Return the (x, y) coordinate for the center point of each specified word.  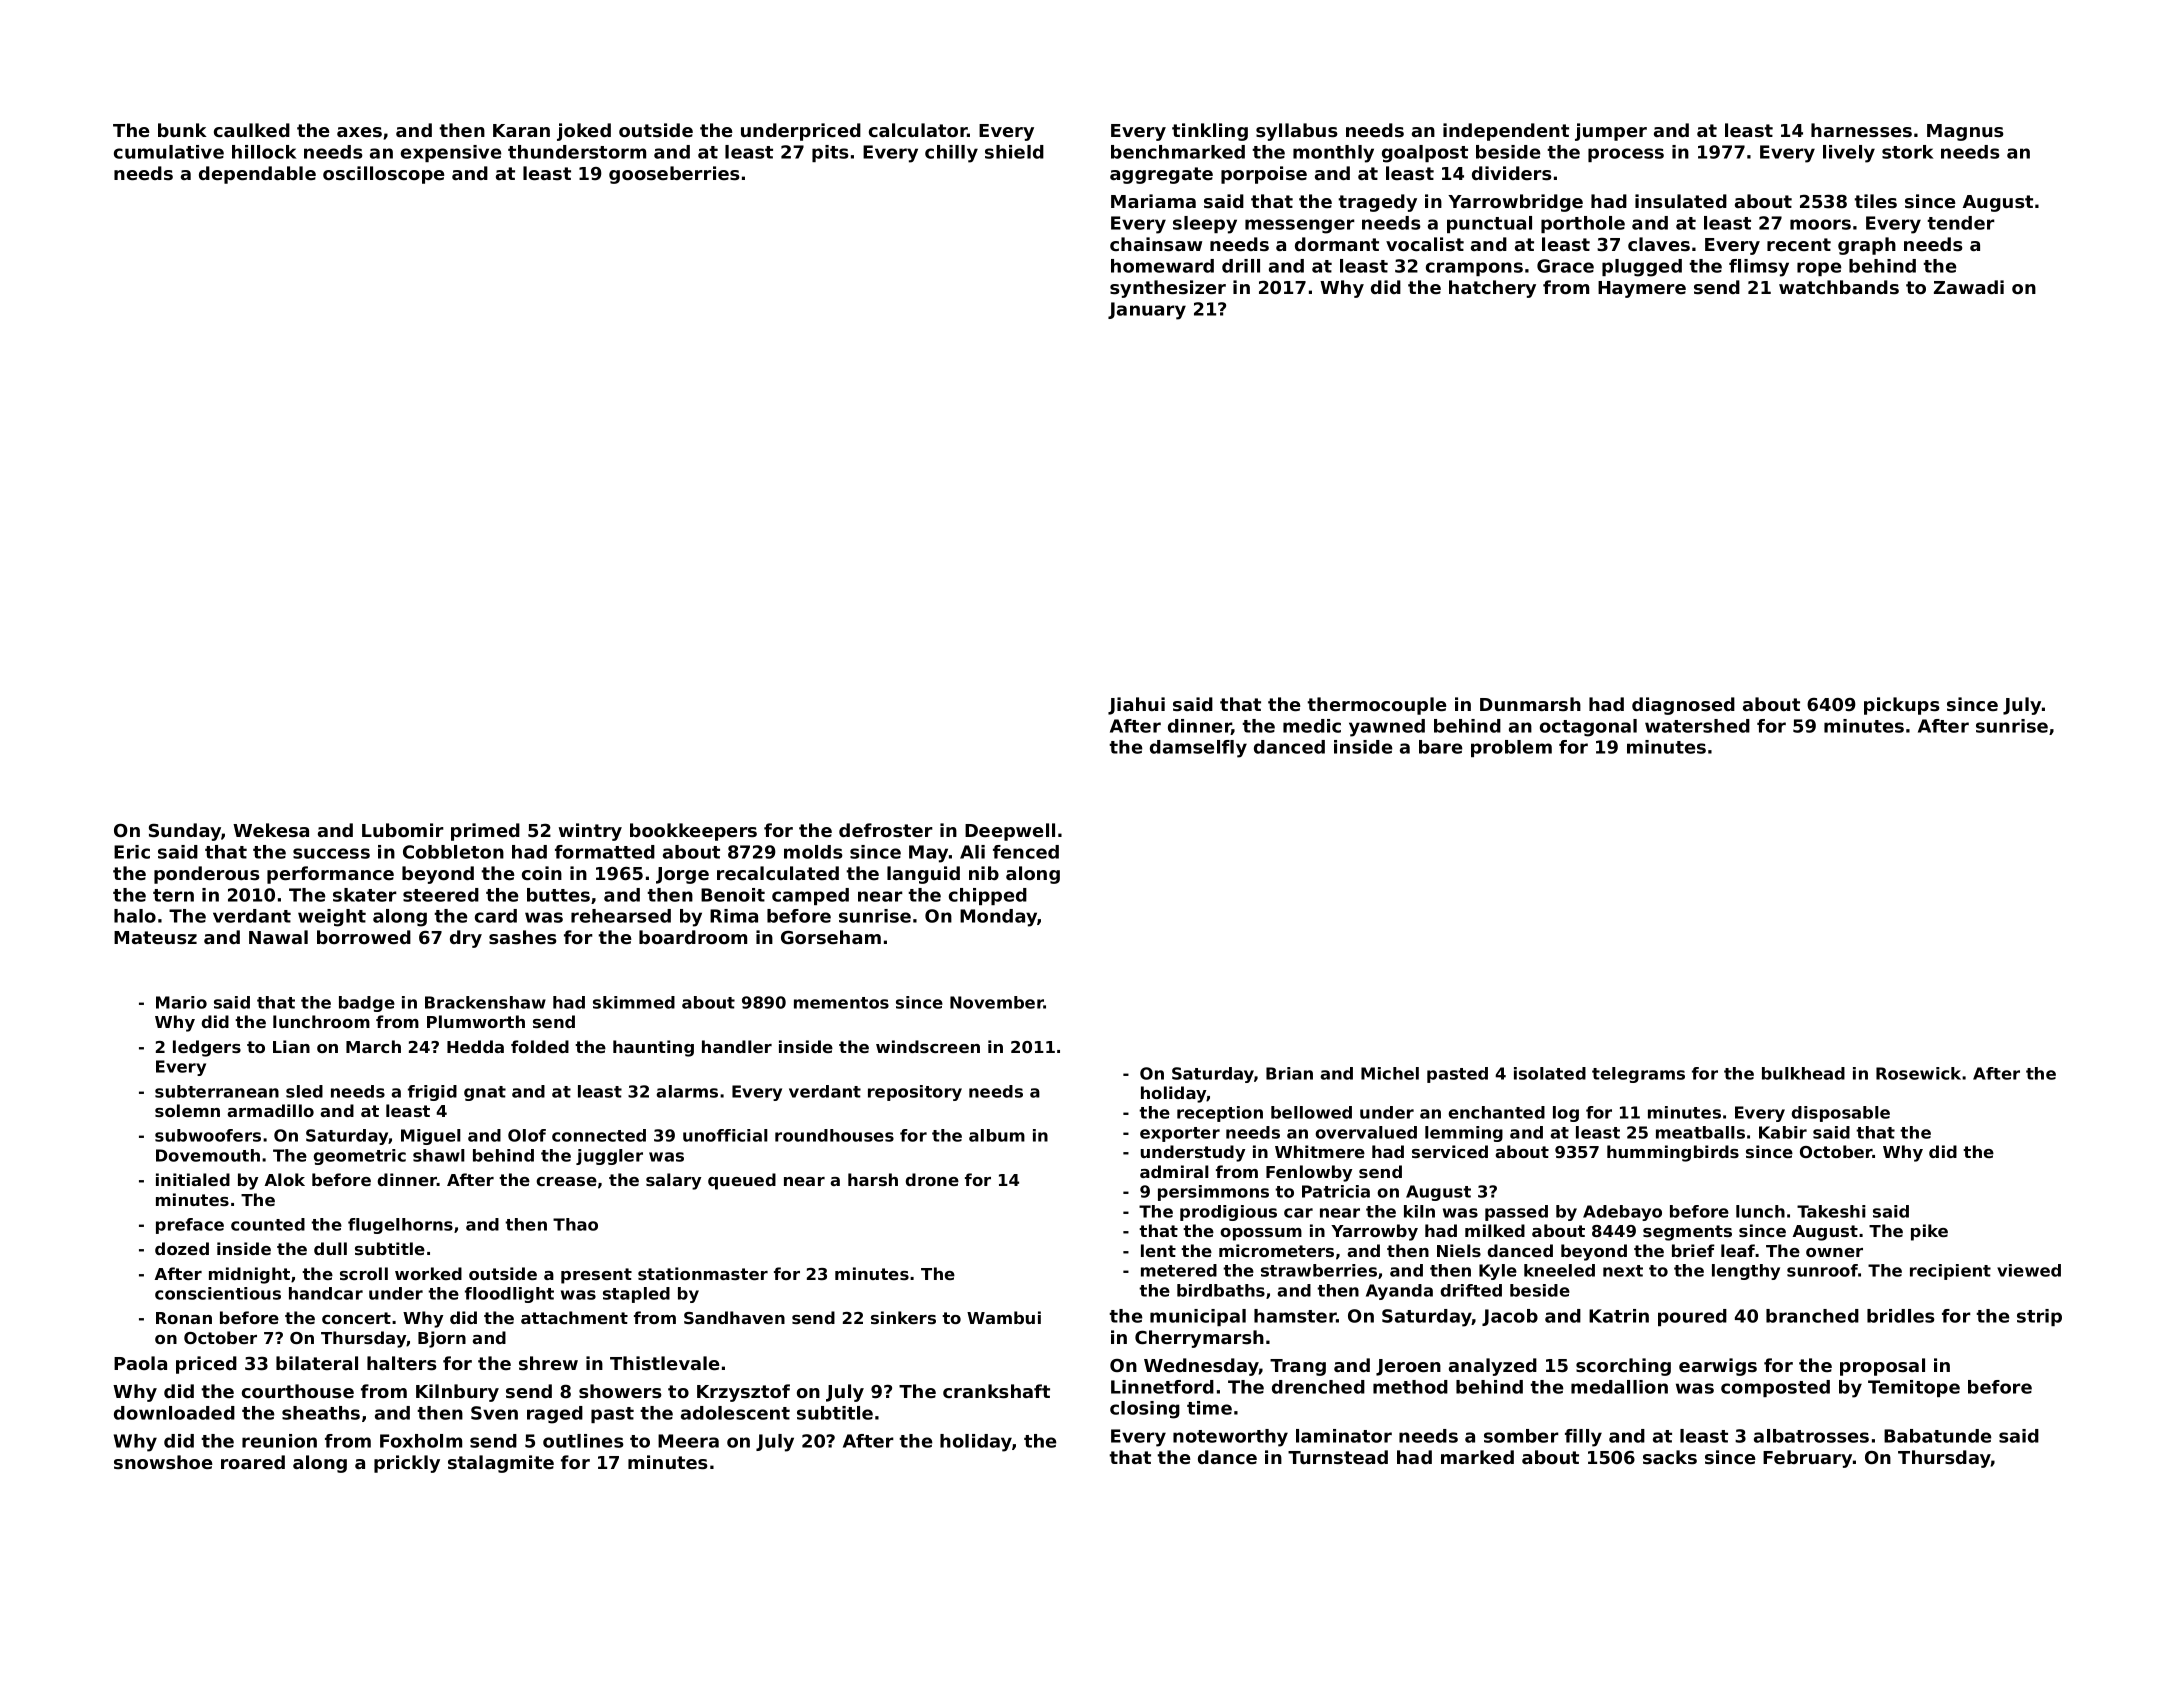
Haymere (1642, 289)
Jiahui (1136, 706)
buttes (558, 895)
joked (584, 132)
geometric (360, 1157)
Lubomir (403, 830)
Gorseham (831, 937)
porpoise (1264, 175)
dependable (257, 175)
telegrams (1638, 1075)
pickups (1901, 706)
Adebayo (1622, 1213)
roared (253, 1462)
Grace (1565, 266)
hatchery (1492, 289)
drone (932, 1179)
